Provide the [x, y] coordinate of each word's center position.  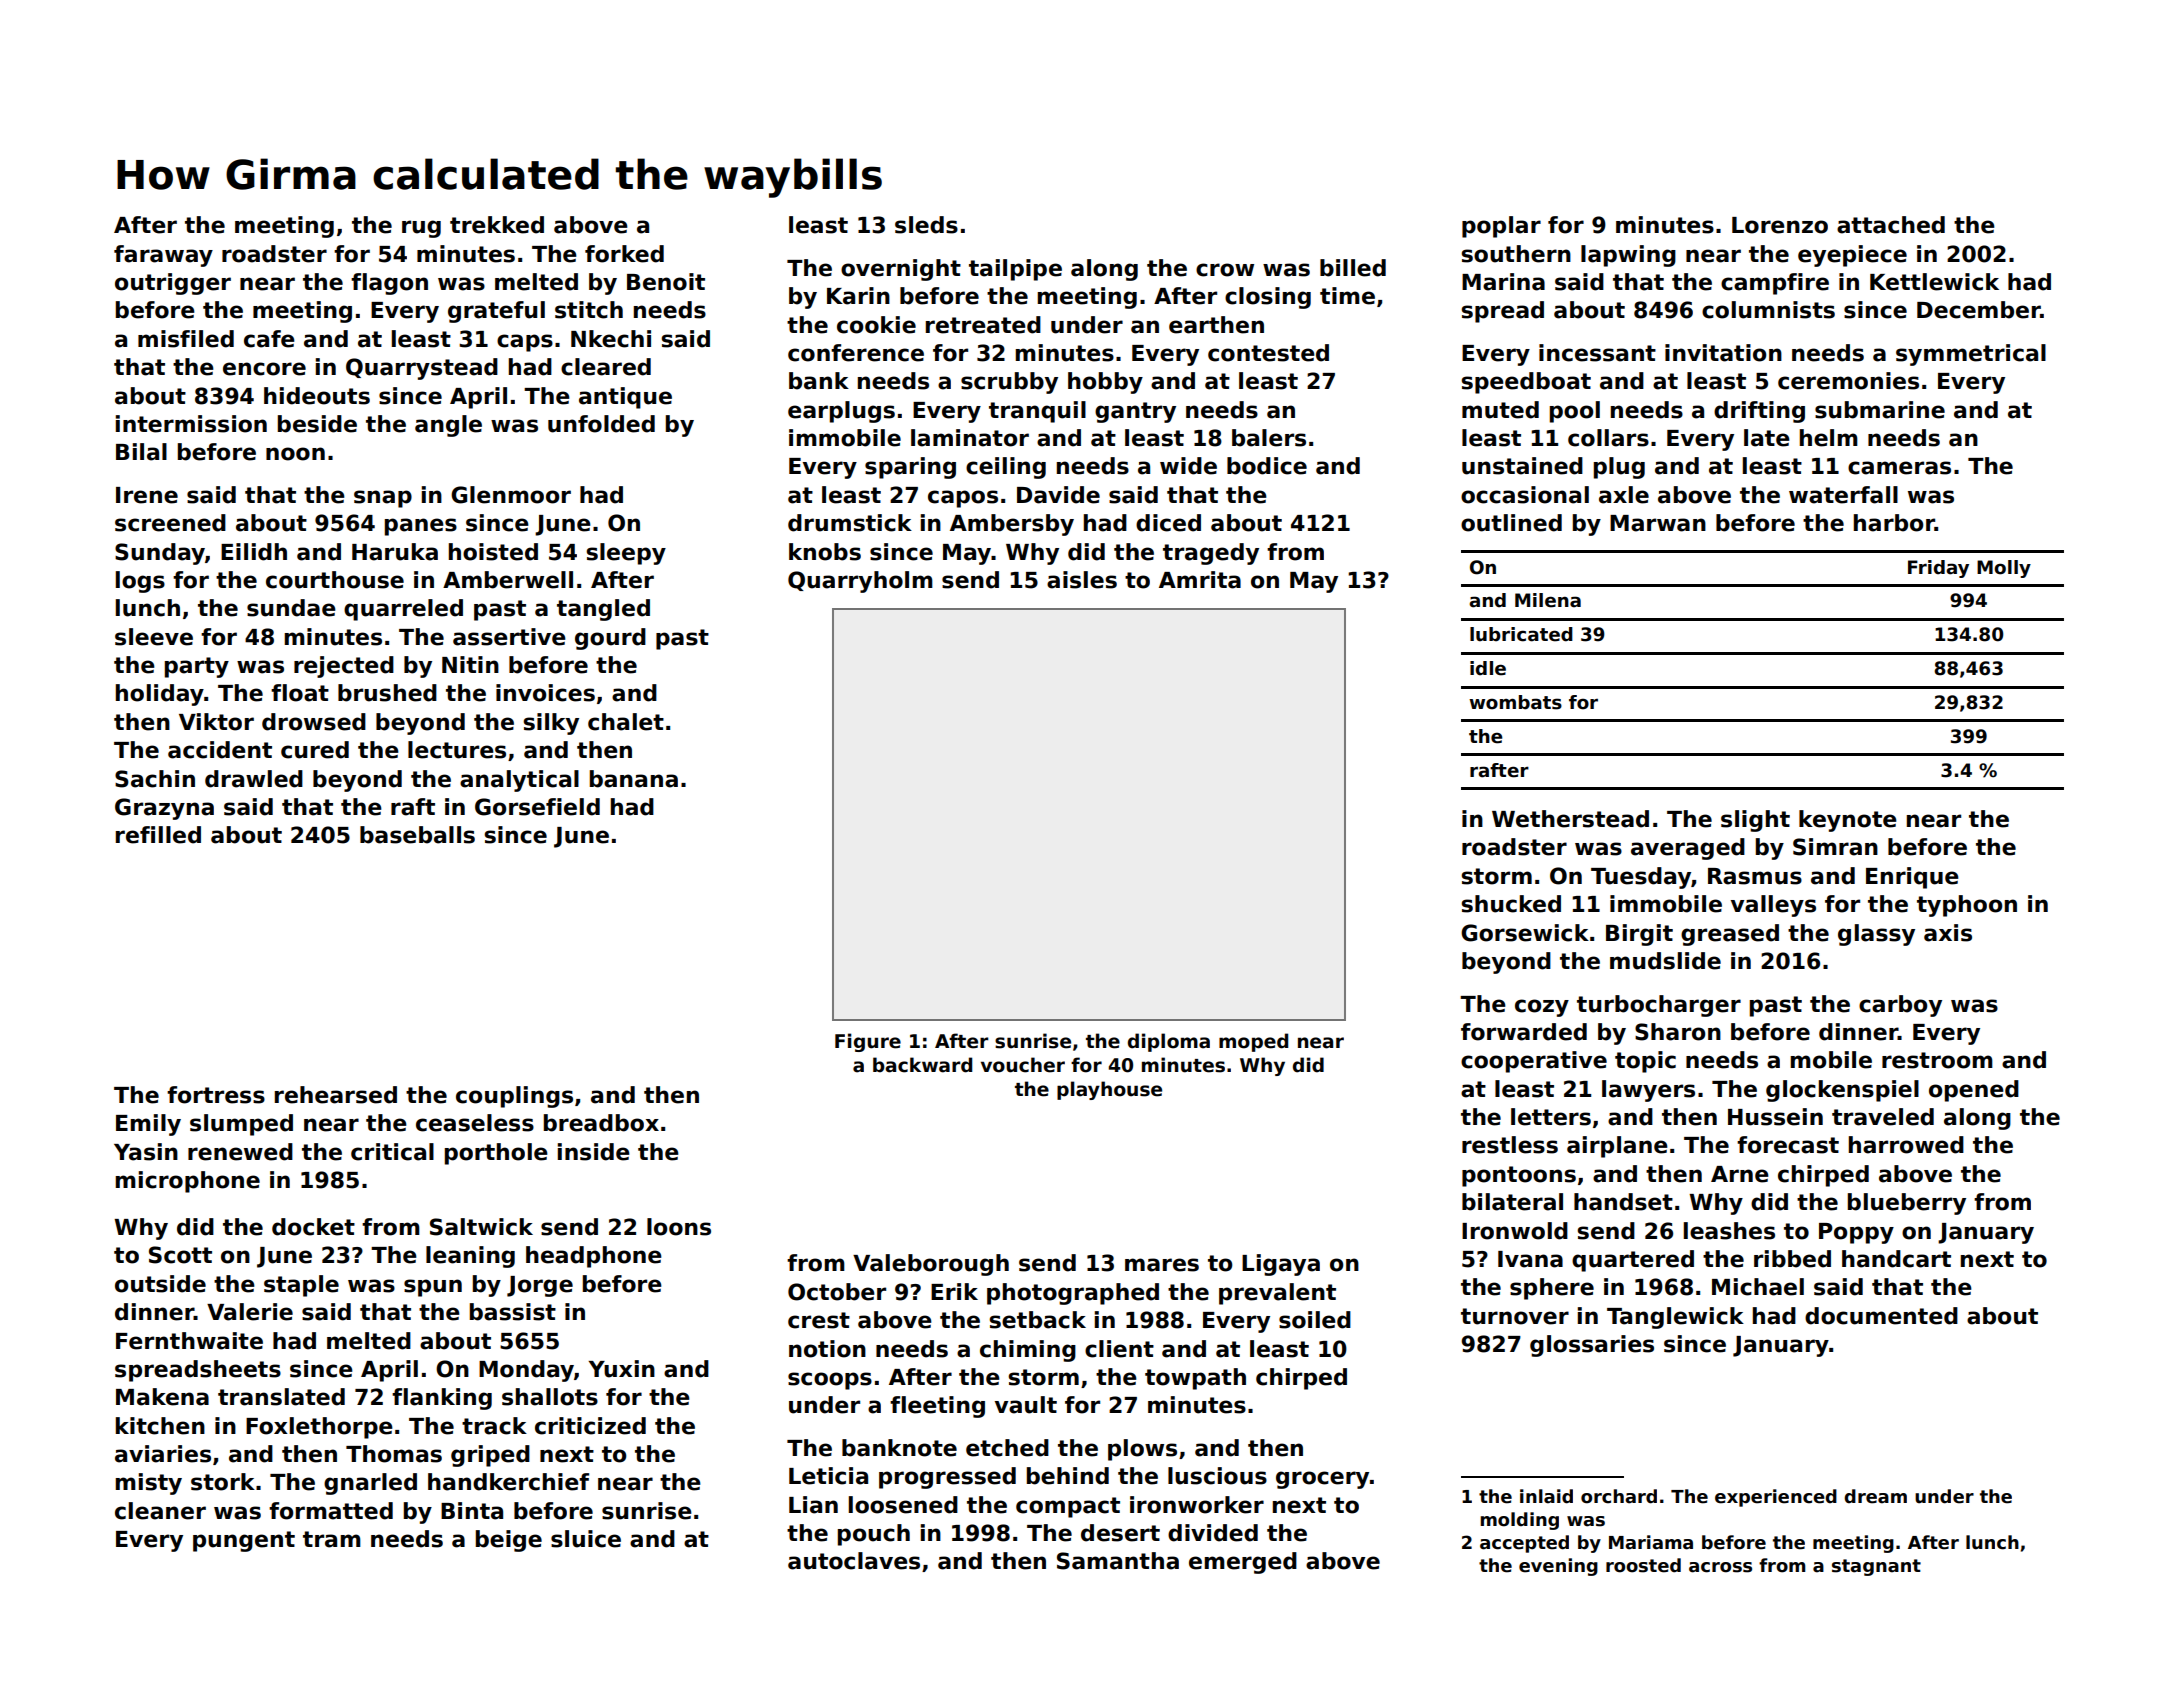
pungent [244, 1541]
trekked [497, 225]
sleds [926, 225]
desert [1120, 1533]
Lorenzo [1780, 225]
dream [1875, 1496]
